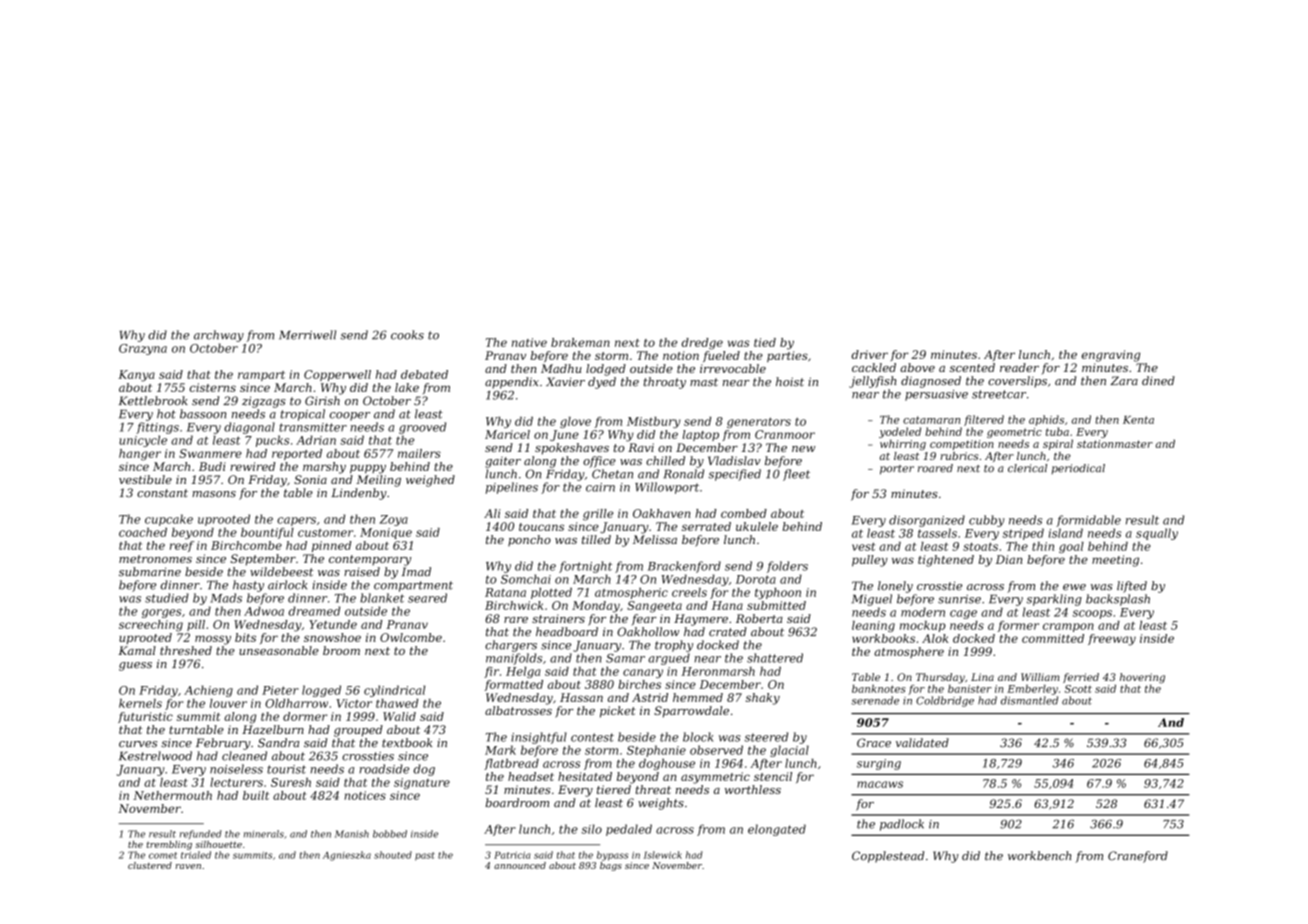 The image size is (1308, 924). Describe the element at coordinates (143, 532) in the page. I see `coached` at that location.
